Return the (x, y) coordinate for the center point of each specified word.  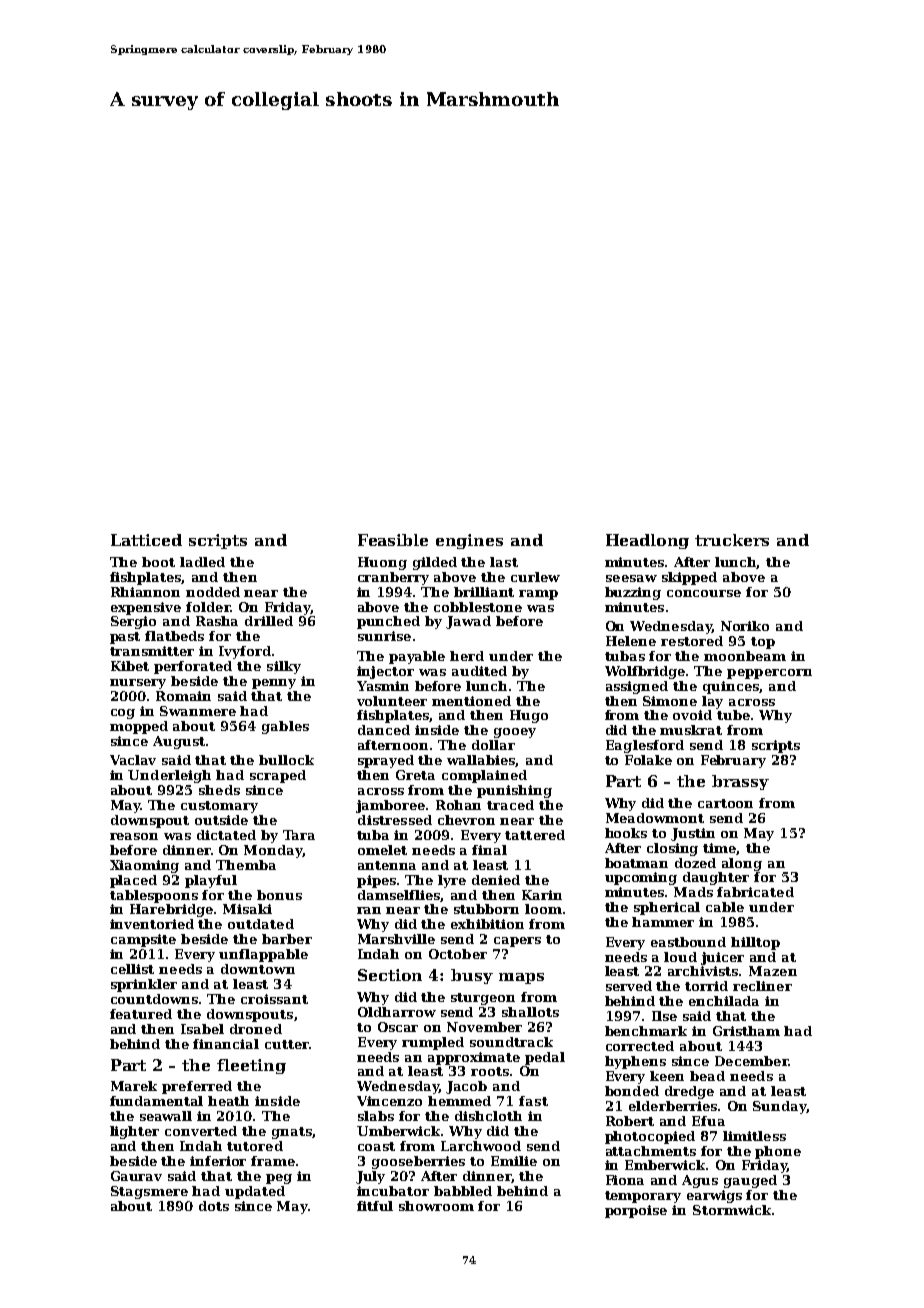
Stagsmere (149, 1192)
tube (733, 715)
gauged (750, 1181)
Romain (183, 696)
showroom (436, 1206)
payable (417, 657)
